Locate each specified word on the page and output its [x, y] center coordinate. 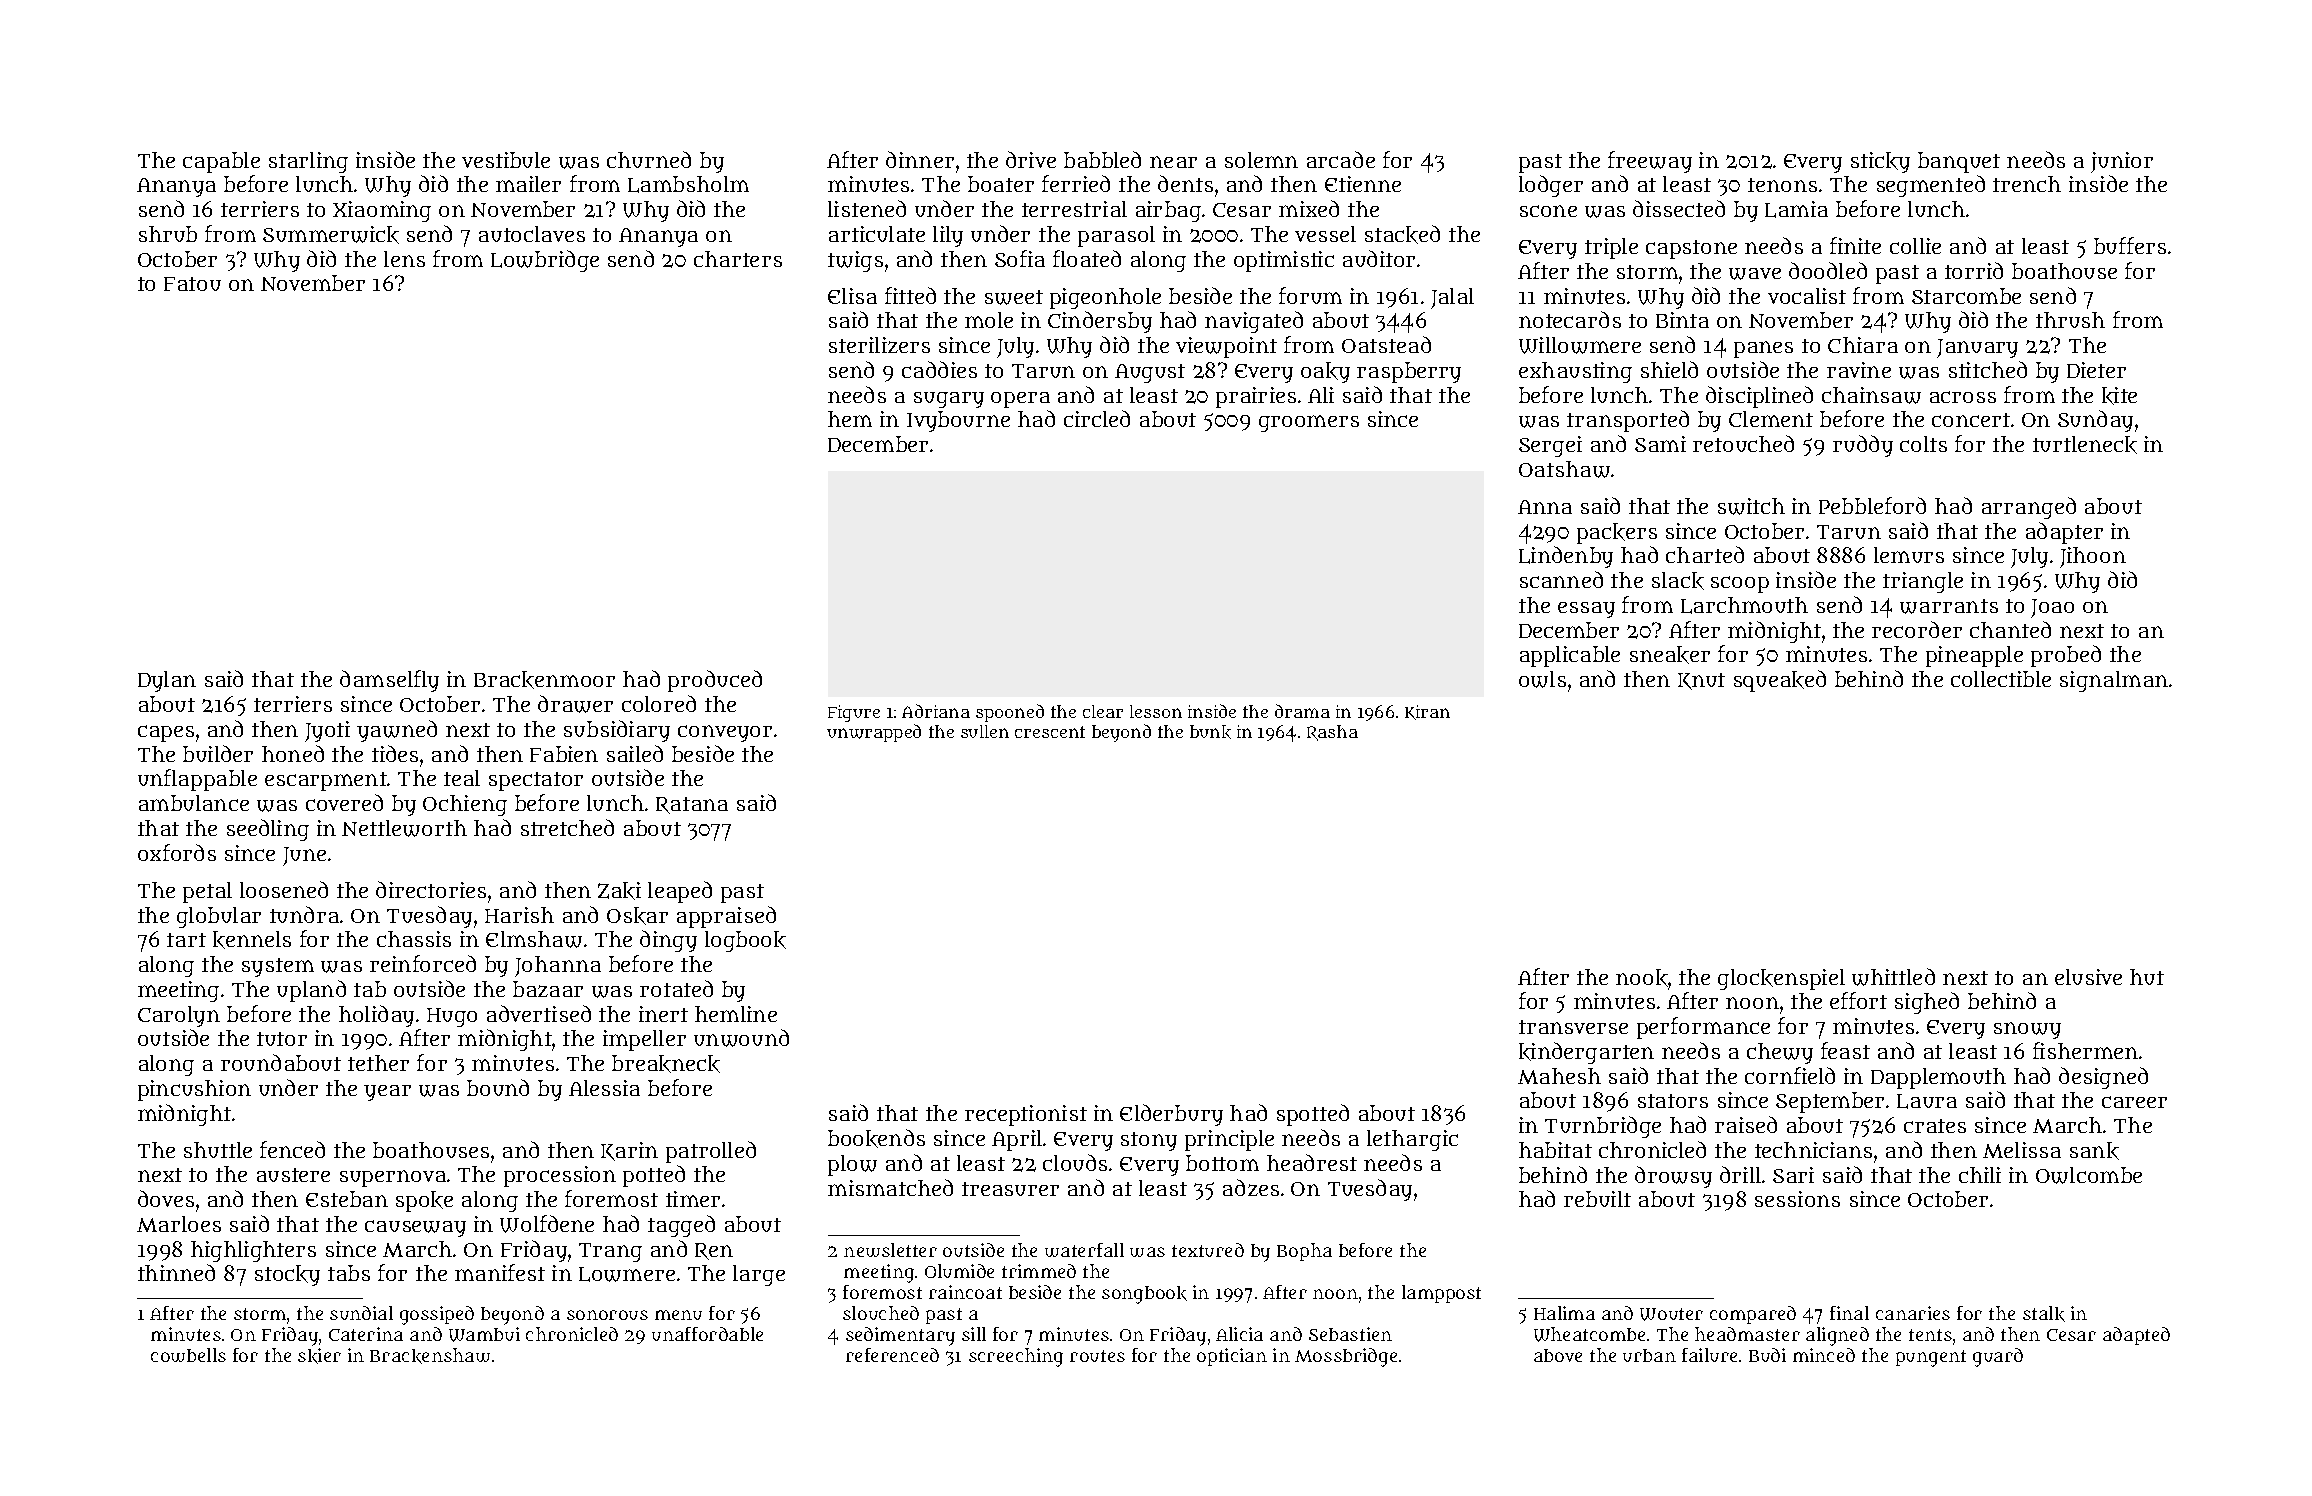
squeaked [1780, 681]
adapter [2064, 533]
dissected [1679, 208]
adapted [2136, 1336]
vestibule [506, 160]
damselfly [389, 681]
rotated [676, 988]
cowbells [188, 1355]
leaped [680, 892]
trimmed [1039, 1271]
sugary [949, 400]
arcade [1341, 159]
